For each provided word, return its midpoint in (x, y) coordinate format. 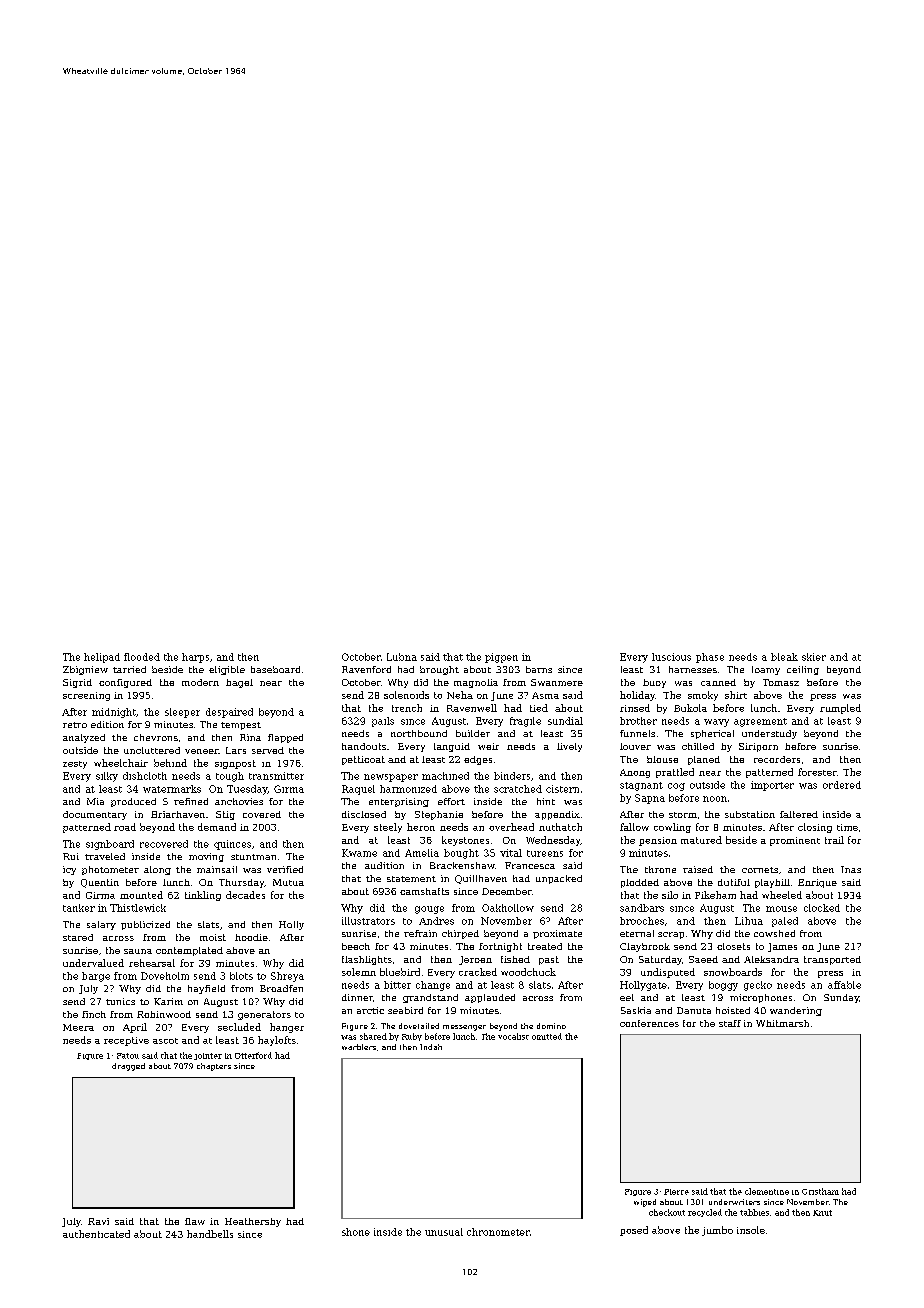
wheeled (782, 895)
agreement (760, 722)
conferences (649, 1023)
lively (569, 747)
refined (191, 801)
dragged (128, 1067)
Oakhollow (508, 908)
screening (86, 696)
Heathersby (253, 1222)
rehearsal (152, 963)
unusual (444, 1232)
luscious (671, 657)
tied (539, 708)
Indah (431, 1047)
